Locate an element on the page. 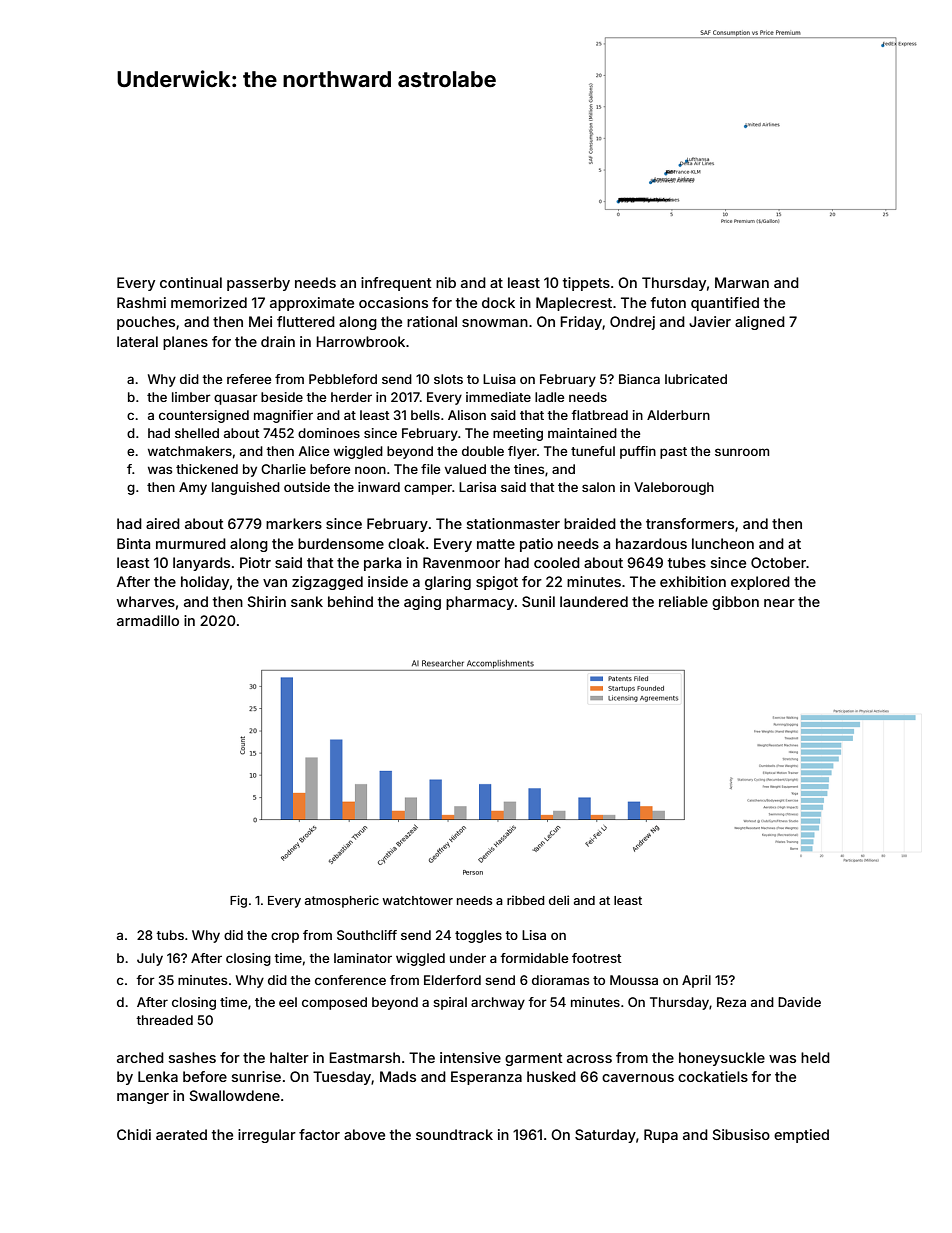  atmospheric is located at coordinates (342, 901).
